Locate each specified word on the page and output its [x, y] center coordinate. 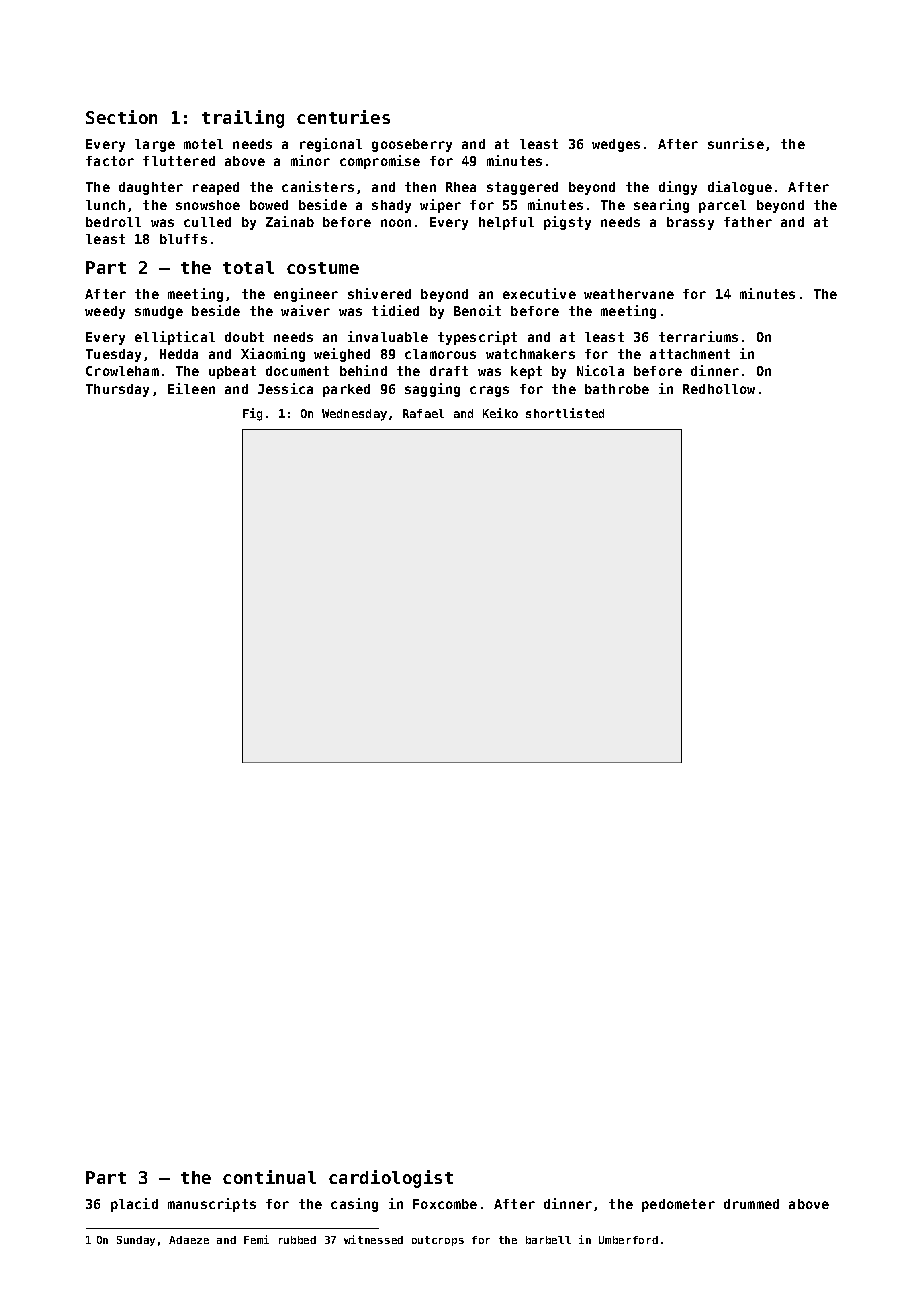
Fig [252, 414]
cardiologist [391, 1179]
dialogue [740, 188]
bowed [269, 205]
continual [269, 1177]
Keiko [500, 413]
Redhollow [719, 389]
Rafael [423, 413]
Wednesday [354, 415]
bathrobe [617, 389]
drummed [751, 1204]
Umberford [628, 1240]
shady [391, 206]
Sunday [136, 1241]
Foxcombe [445, 1204]
